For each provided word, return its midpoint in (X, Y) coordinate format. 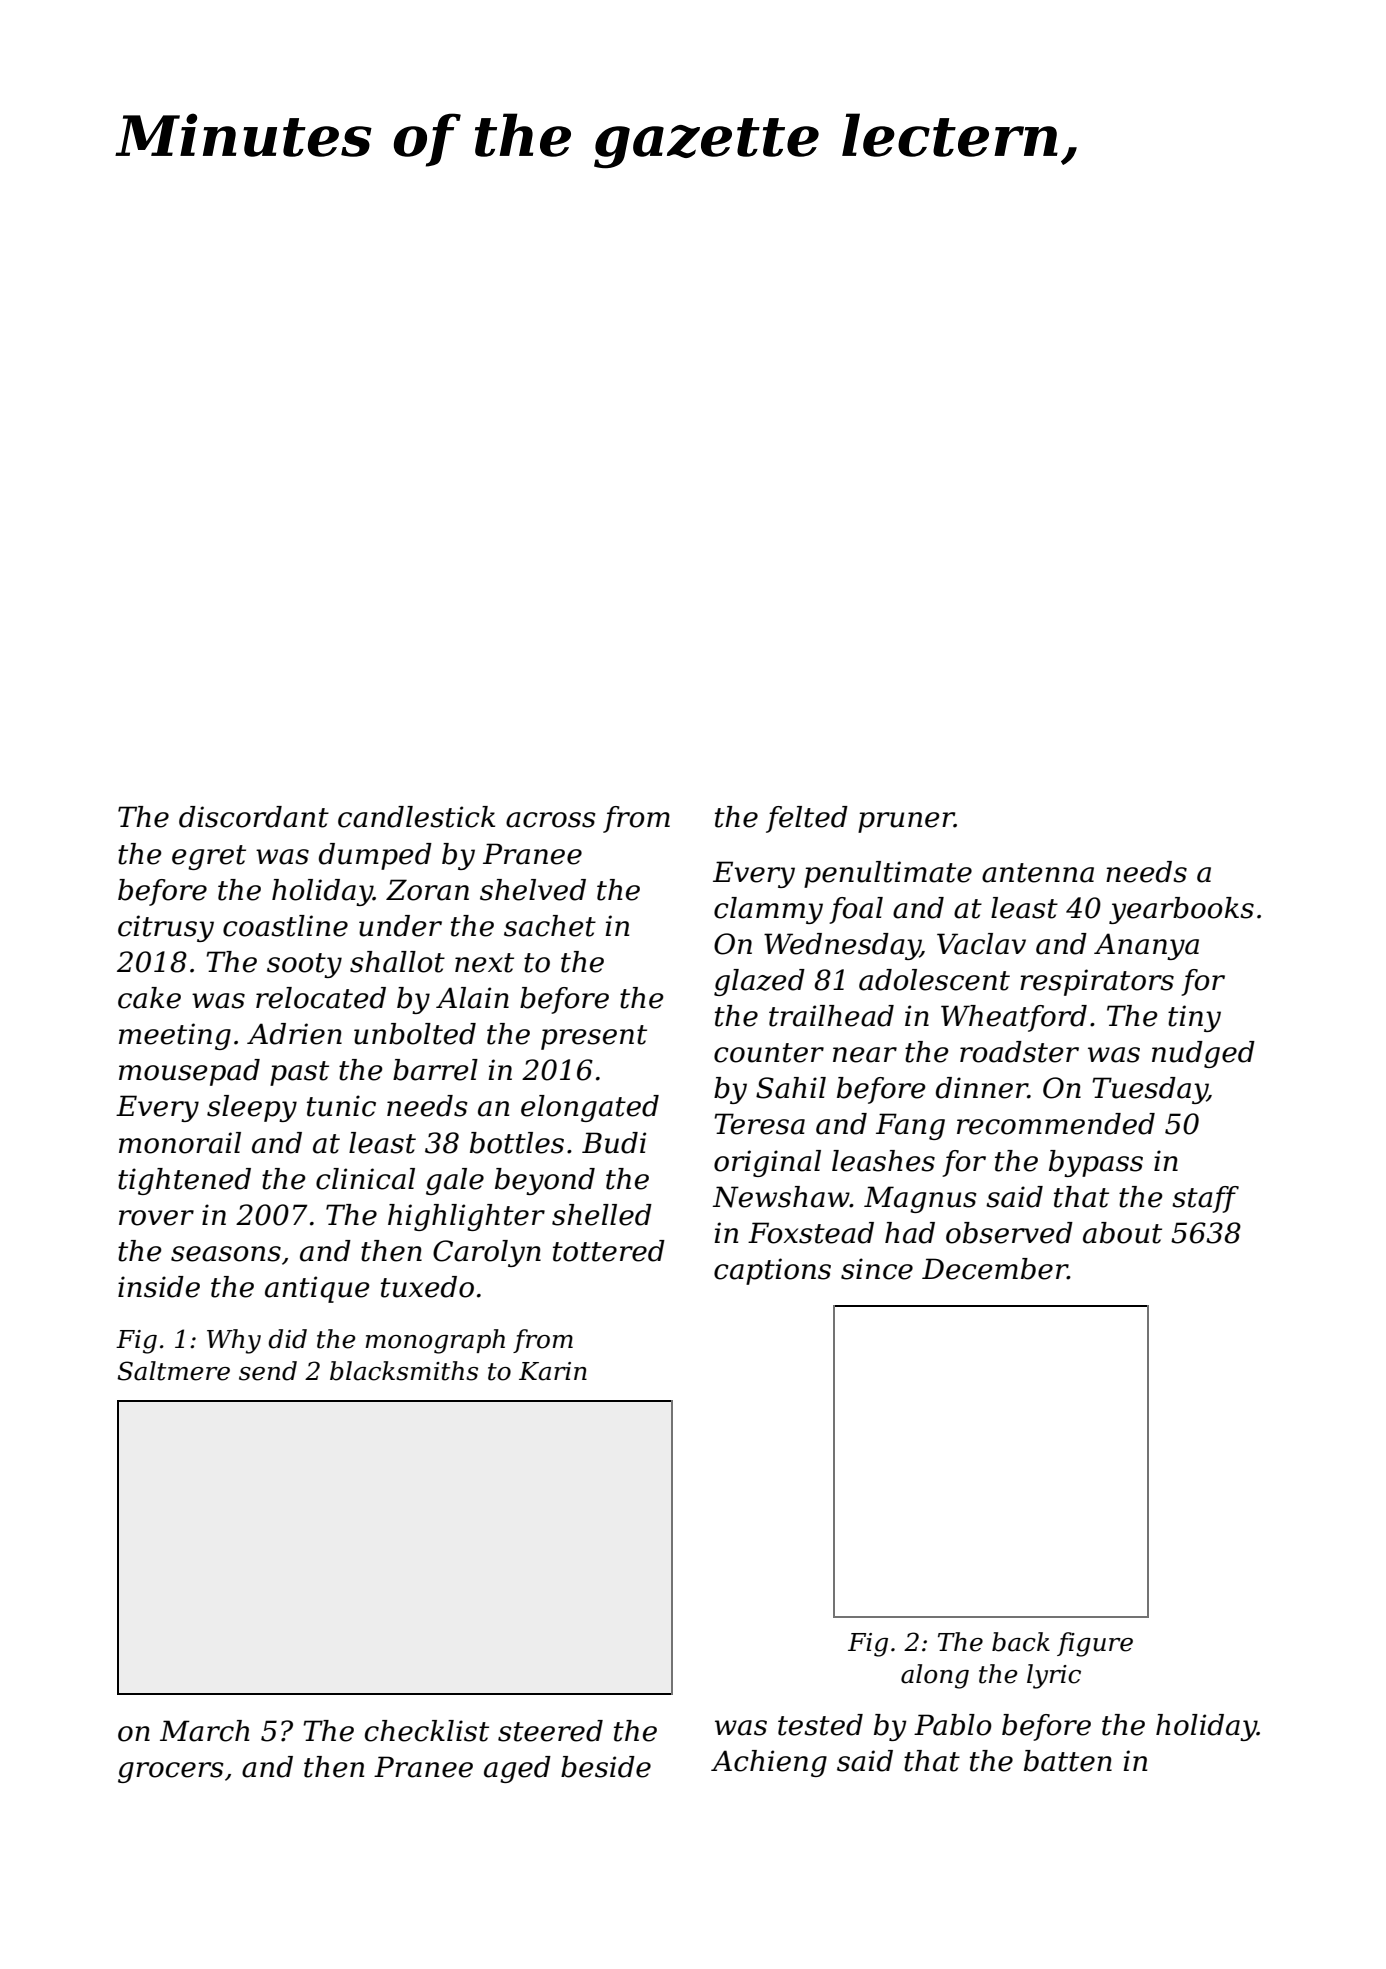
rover (156, 1218)
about (1122, 1233)
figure (1095, 1644)
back (1021, 1642)
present (594, 1037)
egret (209, 857)
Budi (614, 1143)
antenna (1038, 873)
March (205, 1731)
